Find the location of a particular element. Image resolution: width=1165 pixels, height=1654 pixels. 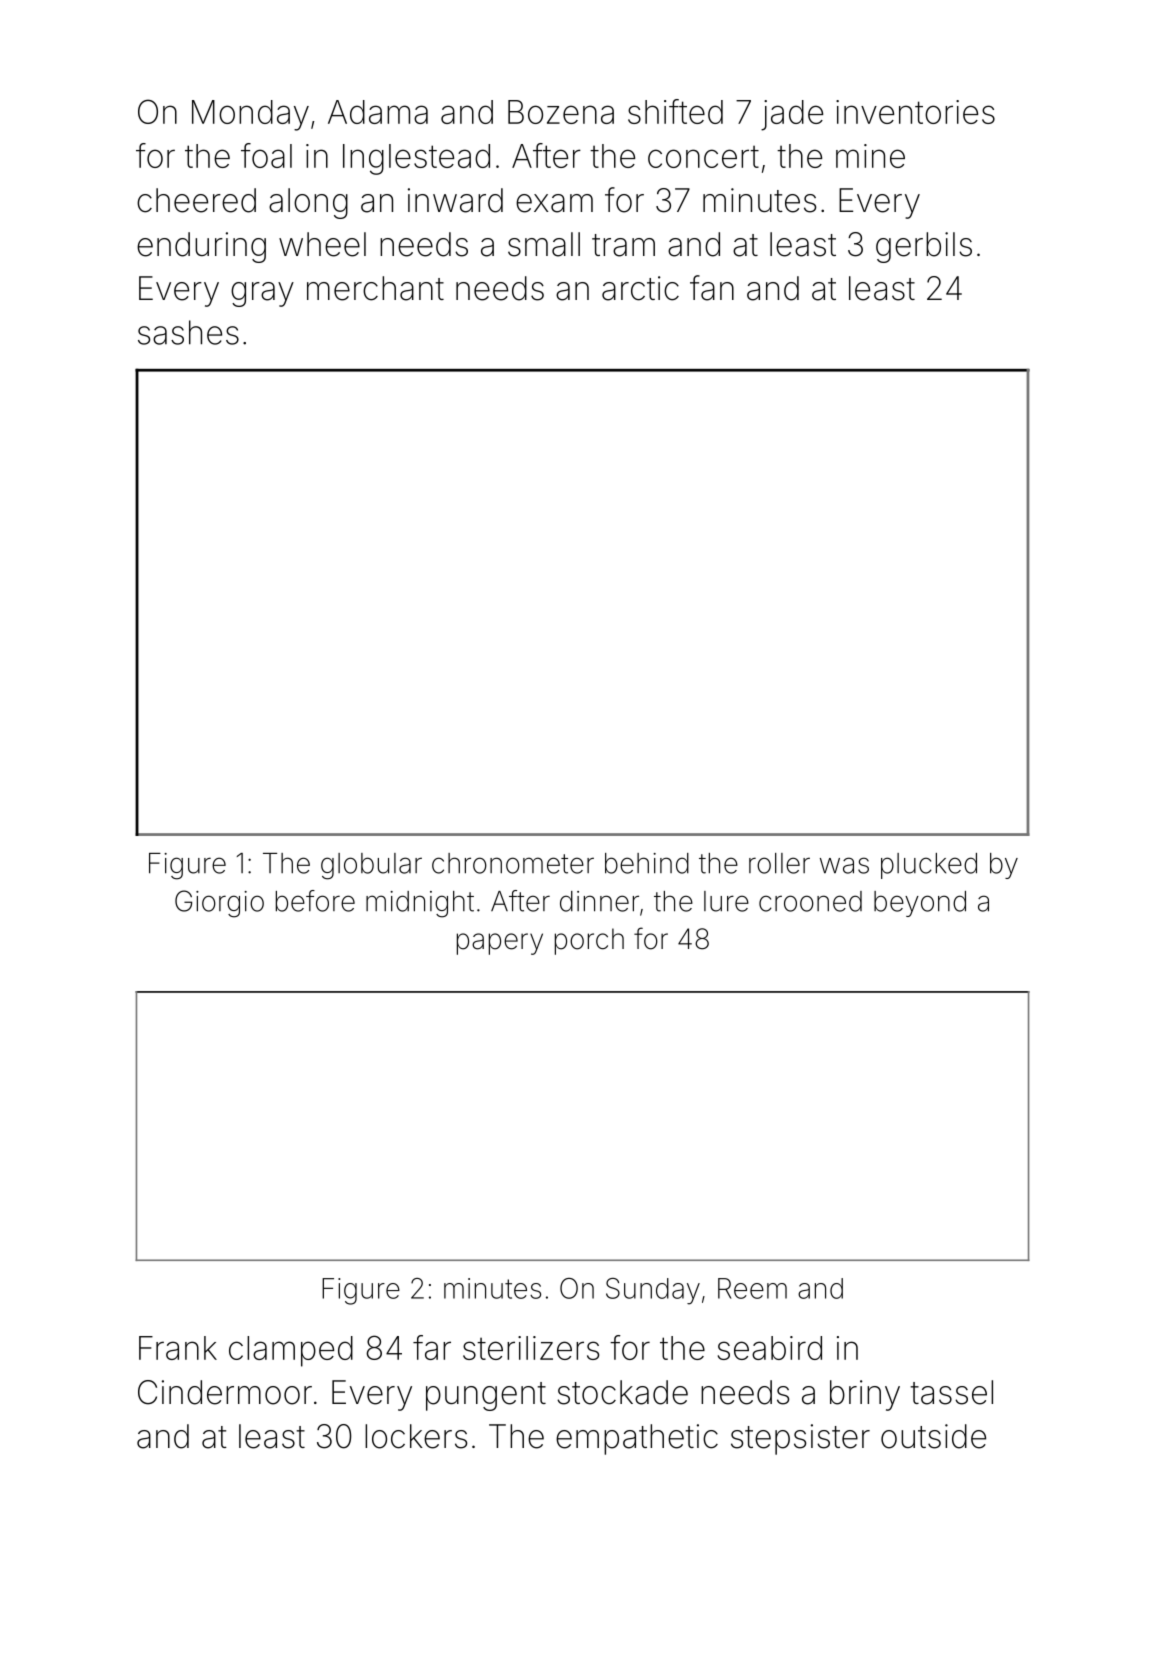

gray is located at coordinates (262, 294).
